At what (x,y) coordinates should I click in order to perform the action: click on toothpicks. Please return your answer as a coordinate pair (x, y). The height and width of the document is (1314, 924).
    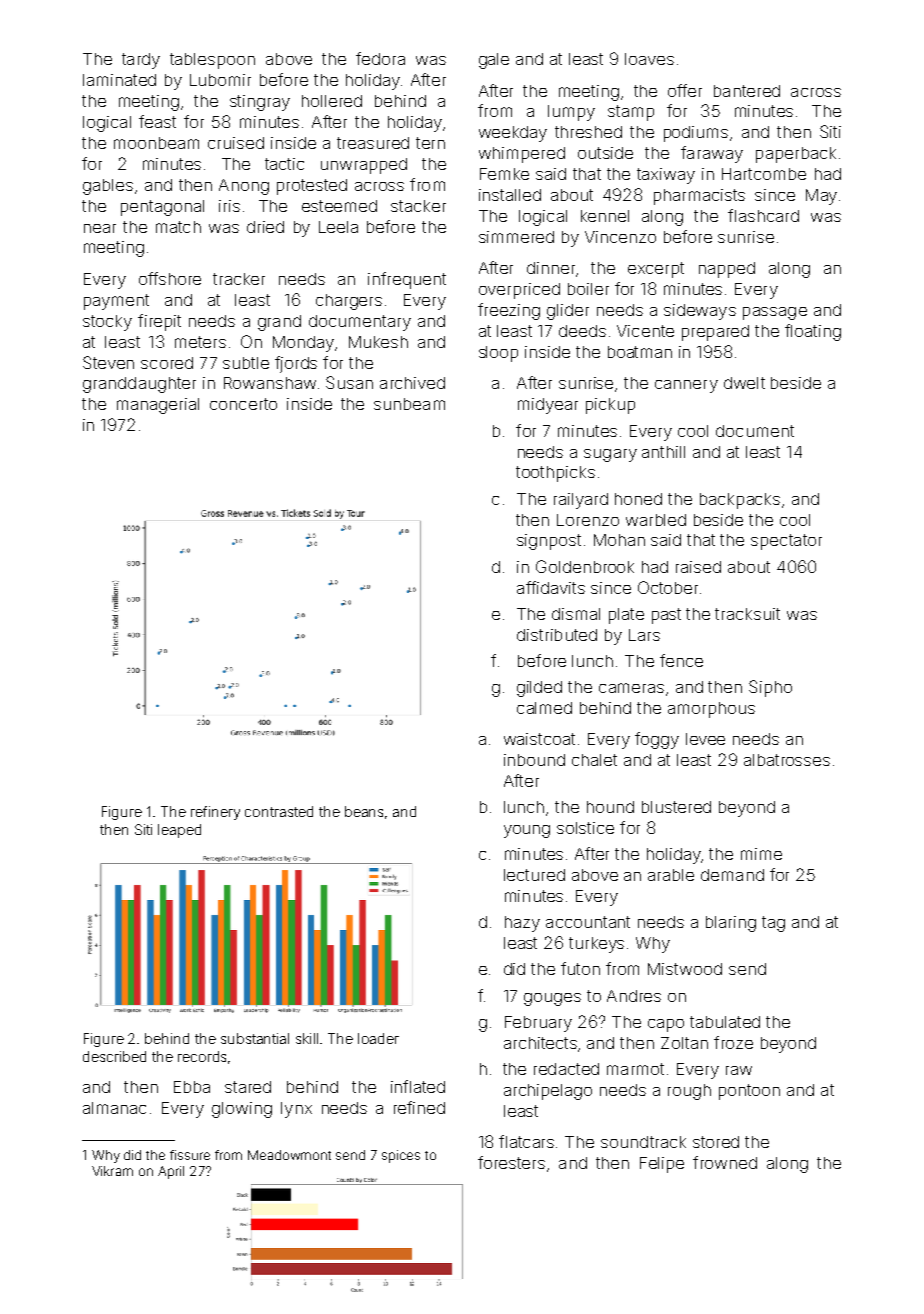
    Looking at the image, I should click on (555, 474).
